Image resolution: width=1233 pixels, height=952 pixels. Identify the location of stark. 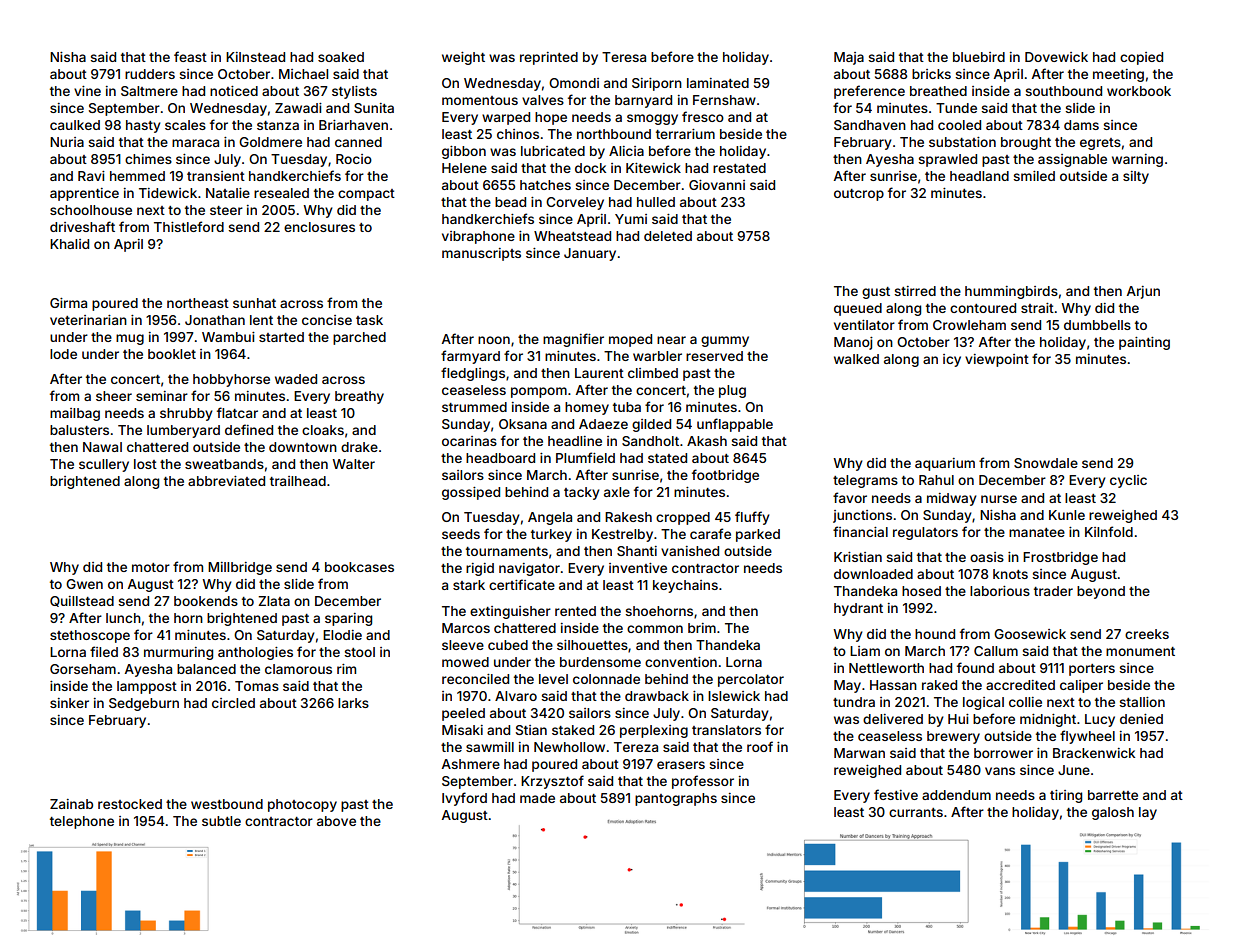
(469, 585).
